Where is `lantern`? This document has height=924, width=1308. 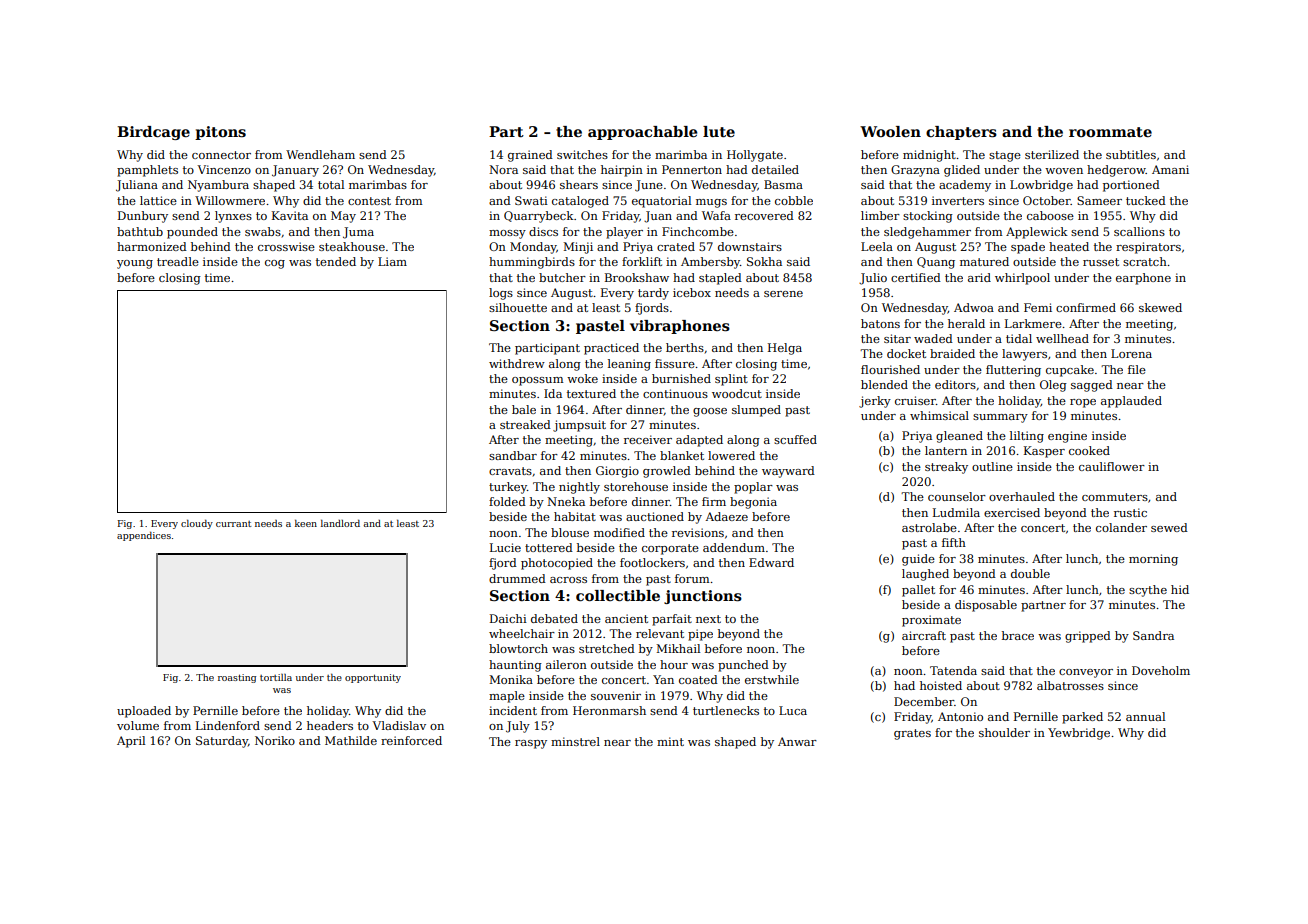 lantern is located at coordinates (946, 450).
